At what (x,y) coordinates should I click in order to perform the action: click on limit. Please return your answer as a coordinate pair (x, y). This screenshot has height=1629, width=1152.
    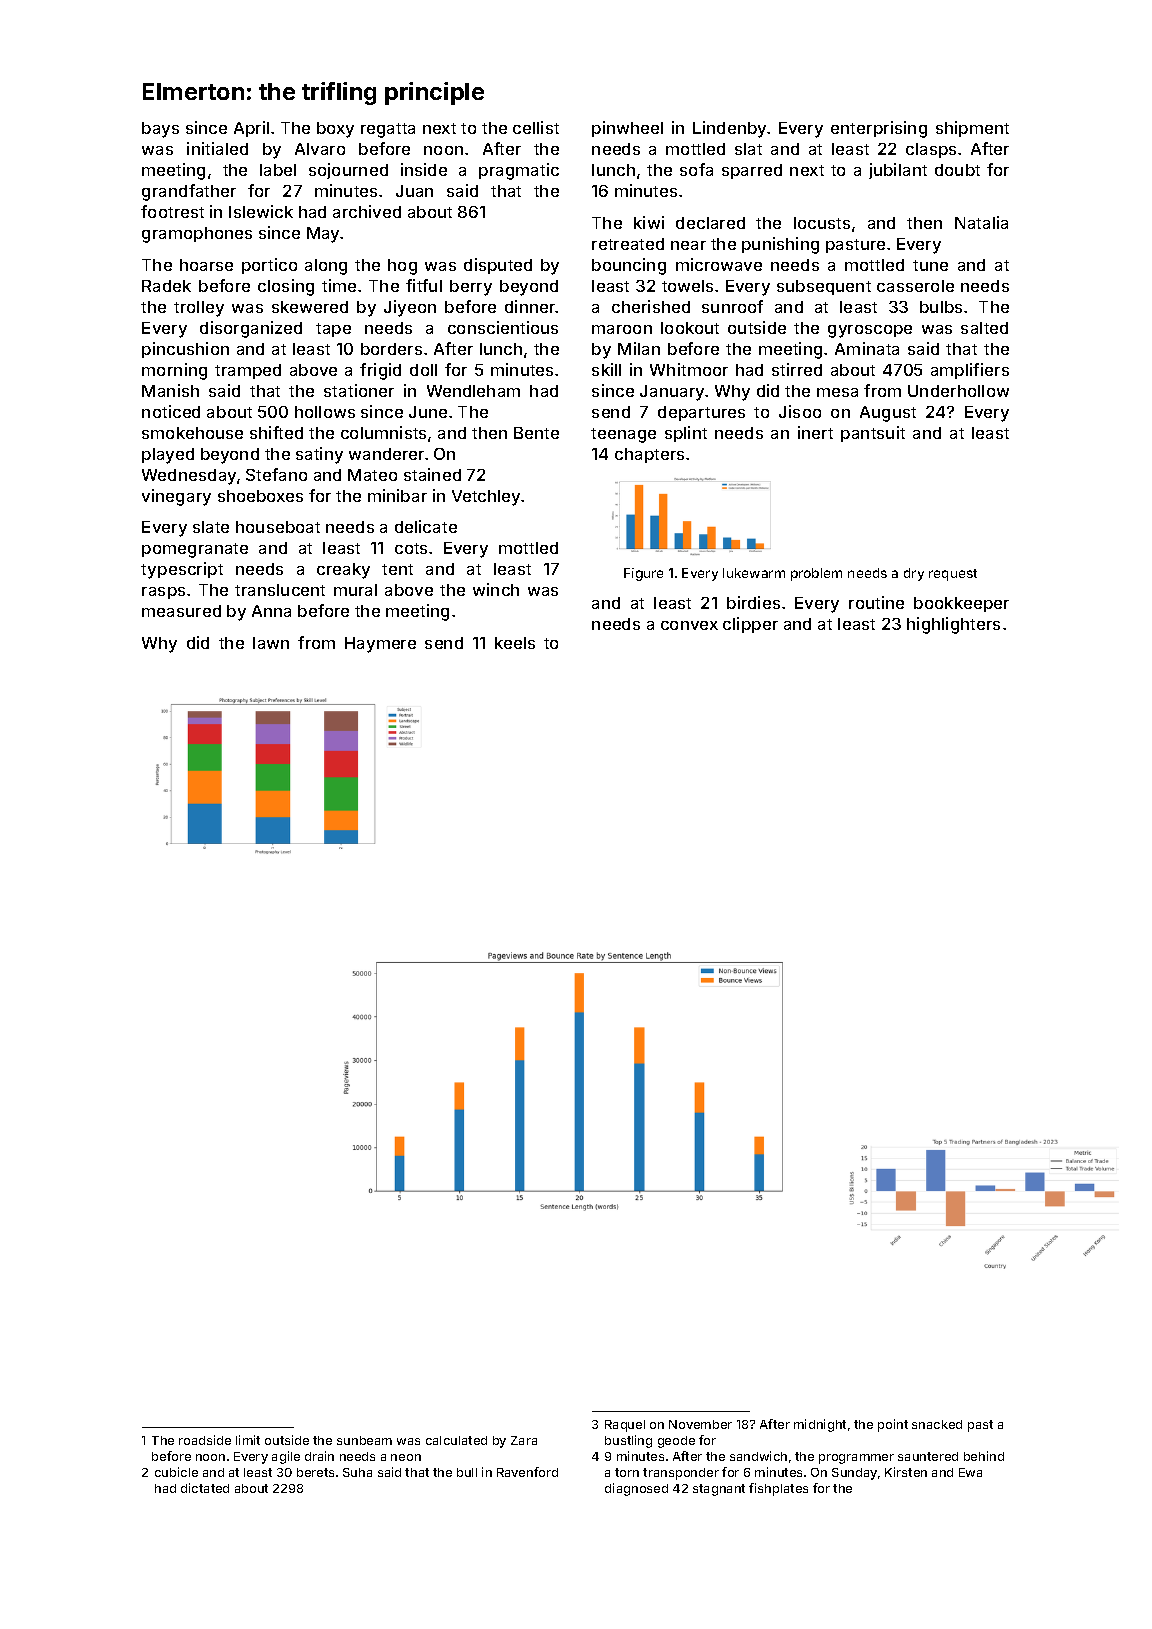
    Looking at the image, I should click on (248, 1440).
